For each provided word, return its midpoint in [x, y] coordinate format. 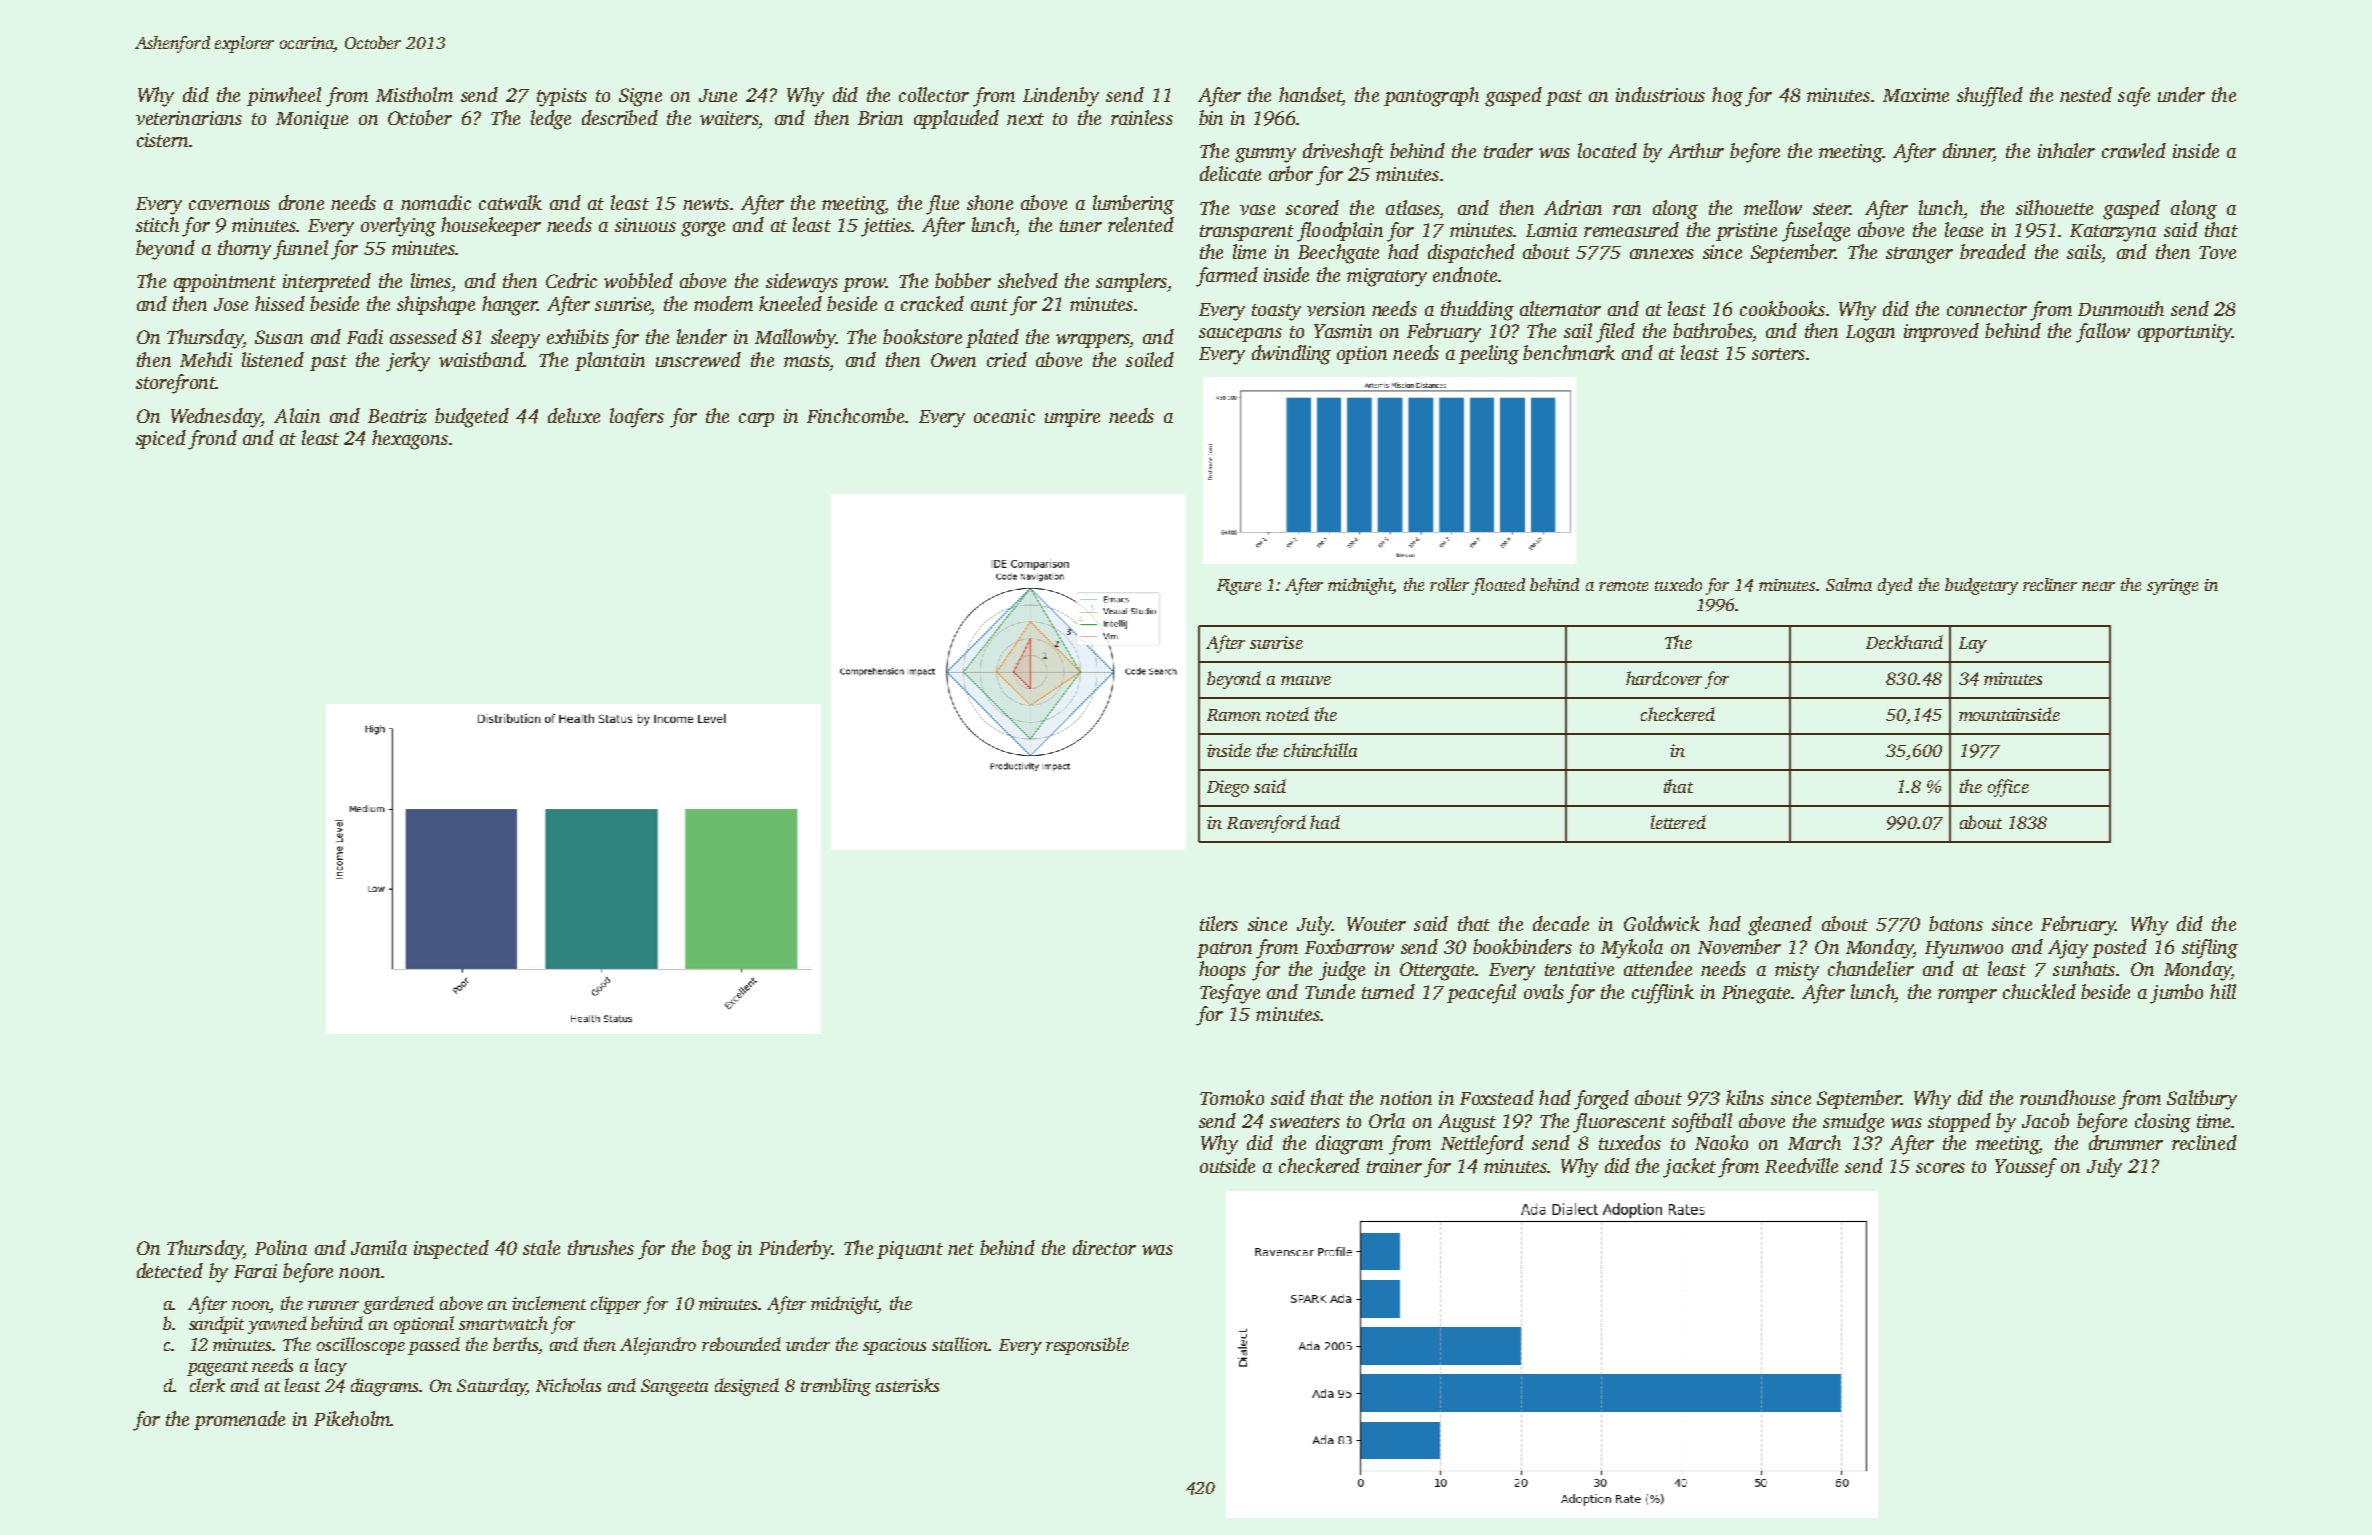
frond [212, 440]
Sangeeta [674, 1387]
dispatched [1471, 253]
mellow [1773, 207]
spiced [161, 439]
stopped [1959, 1122]
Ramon [1234, 715]
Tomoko [1232, 1097]
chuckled [2039, 991]
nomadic [436, 202]
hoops [1222, 970]
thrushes [601, 1247]
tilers [1219, 923]
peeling [1489, 355]
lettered [1678, 822]
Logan [1870, 334]
